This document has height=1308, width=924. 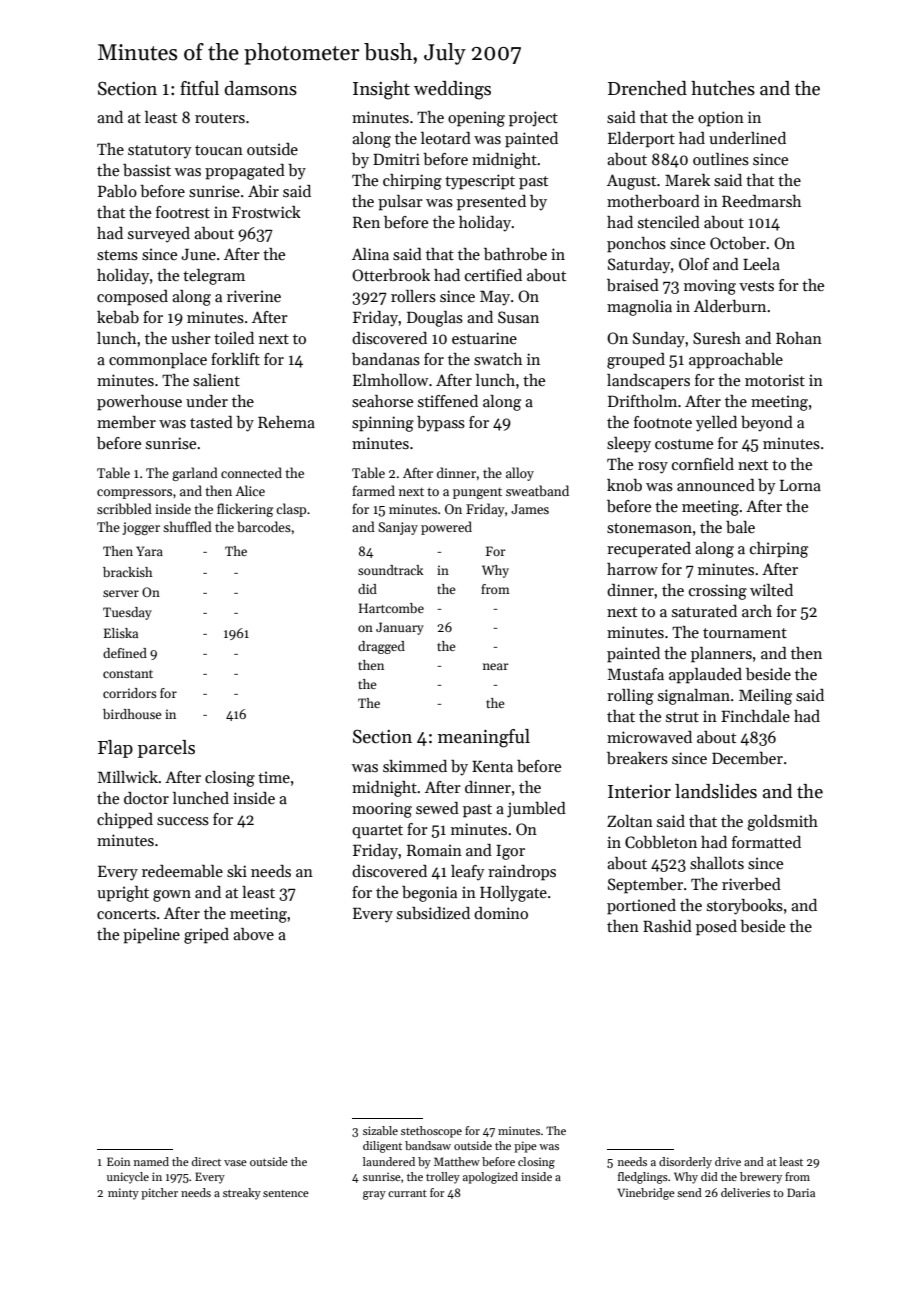 I want to click on Marek, so click(x=687, y=180).
